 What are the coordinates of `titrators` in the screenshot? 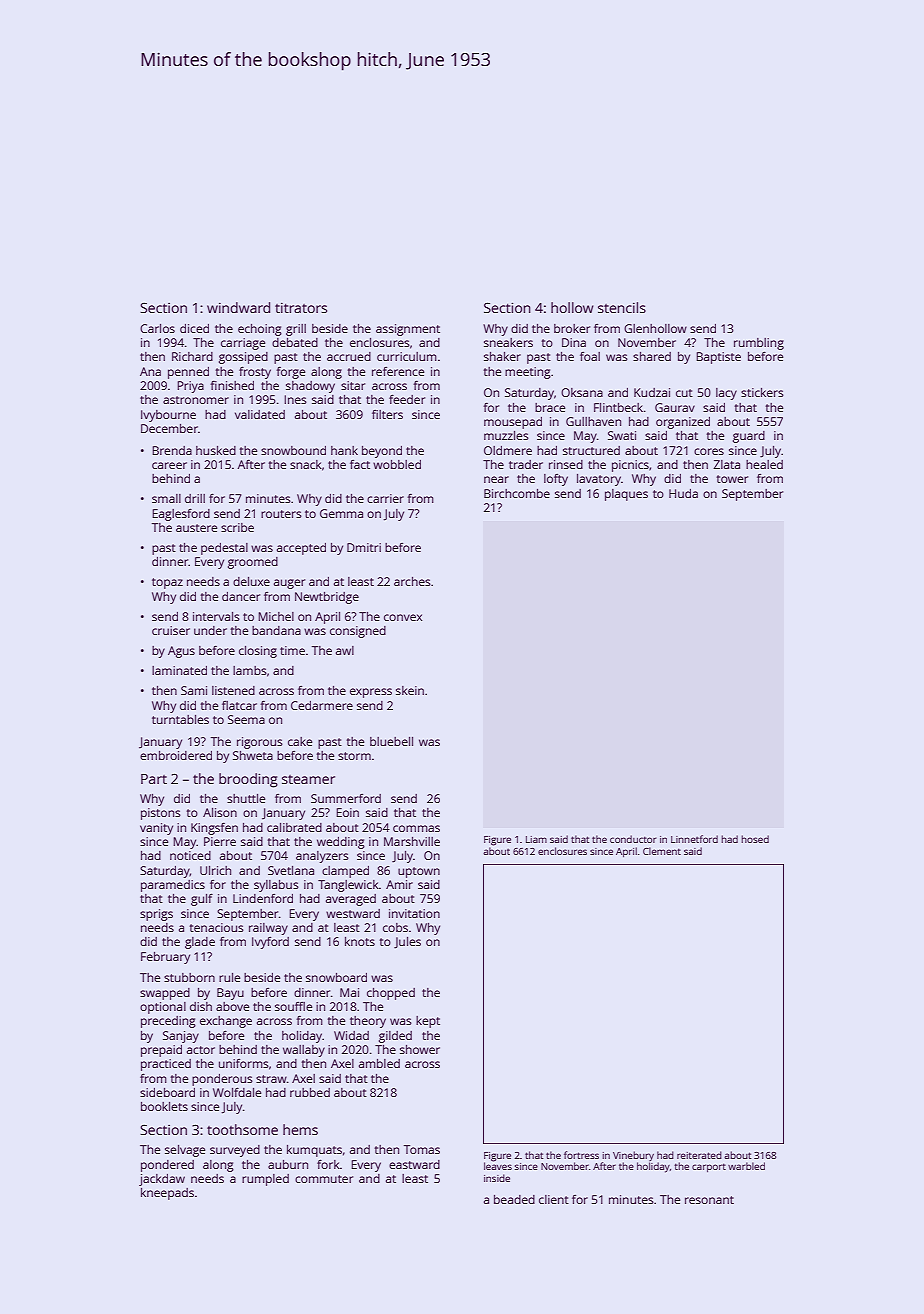 It's located at (301, 308).
